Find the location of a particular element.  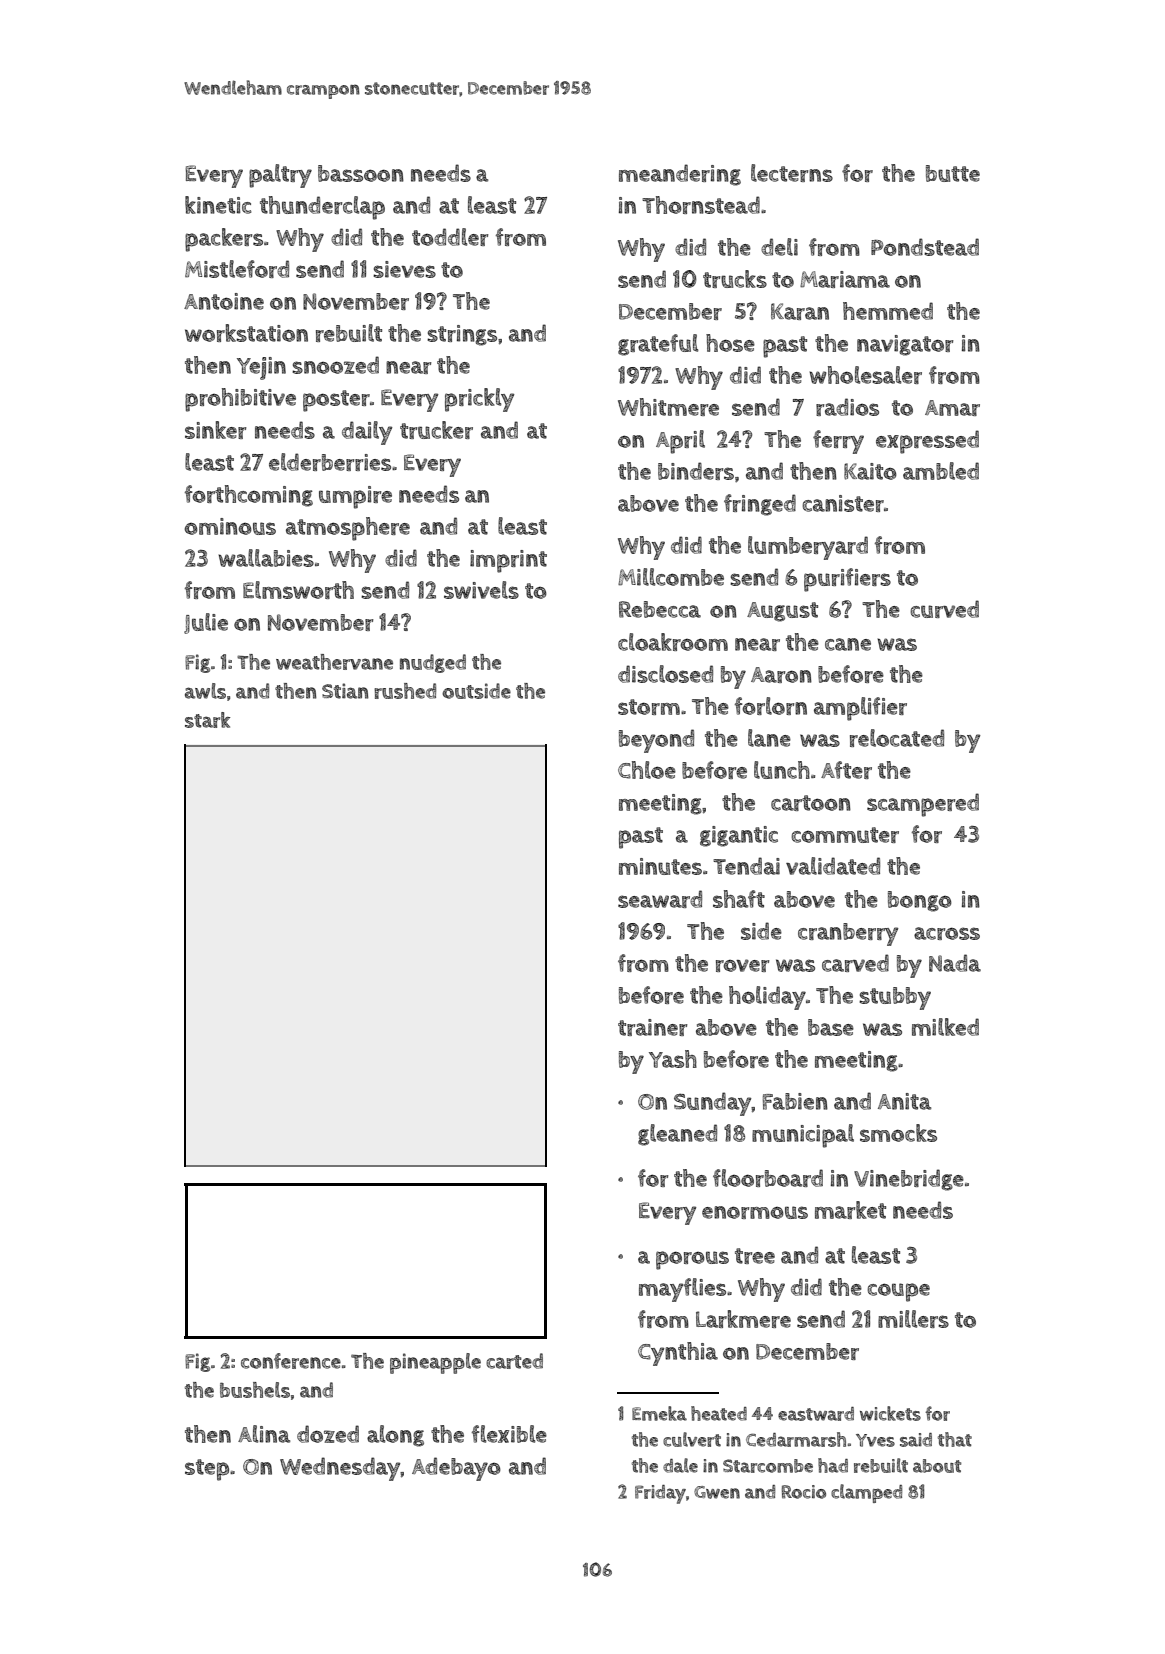

bushels is located at coordinates (255, 1390).
